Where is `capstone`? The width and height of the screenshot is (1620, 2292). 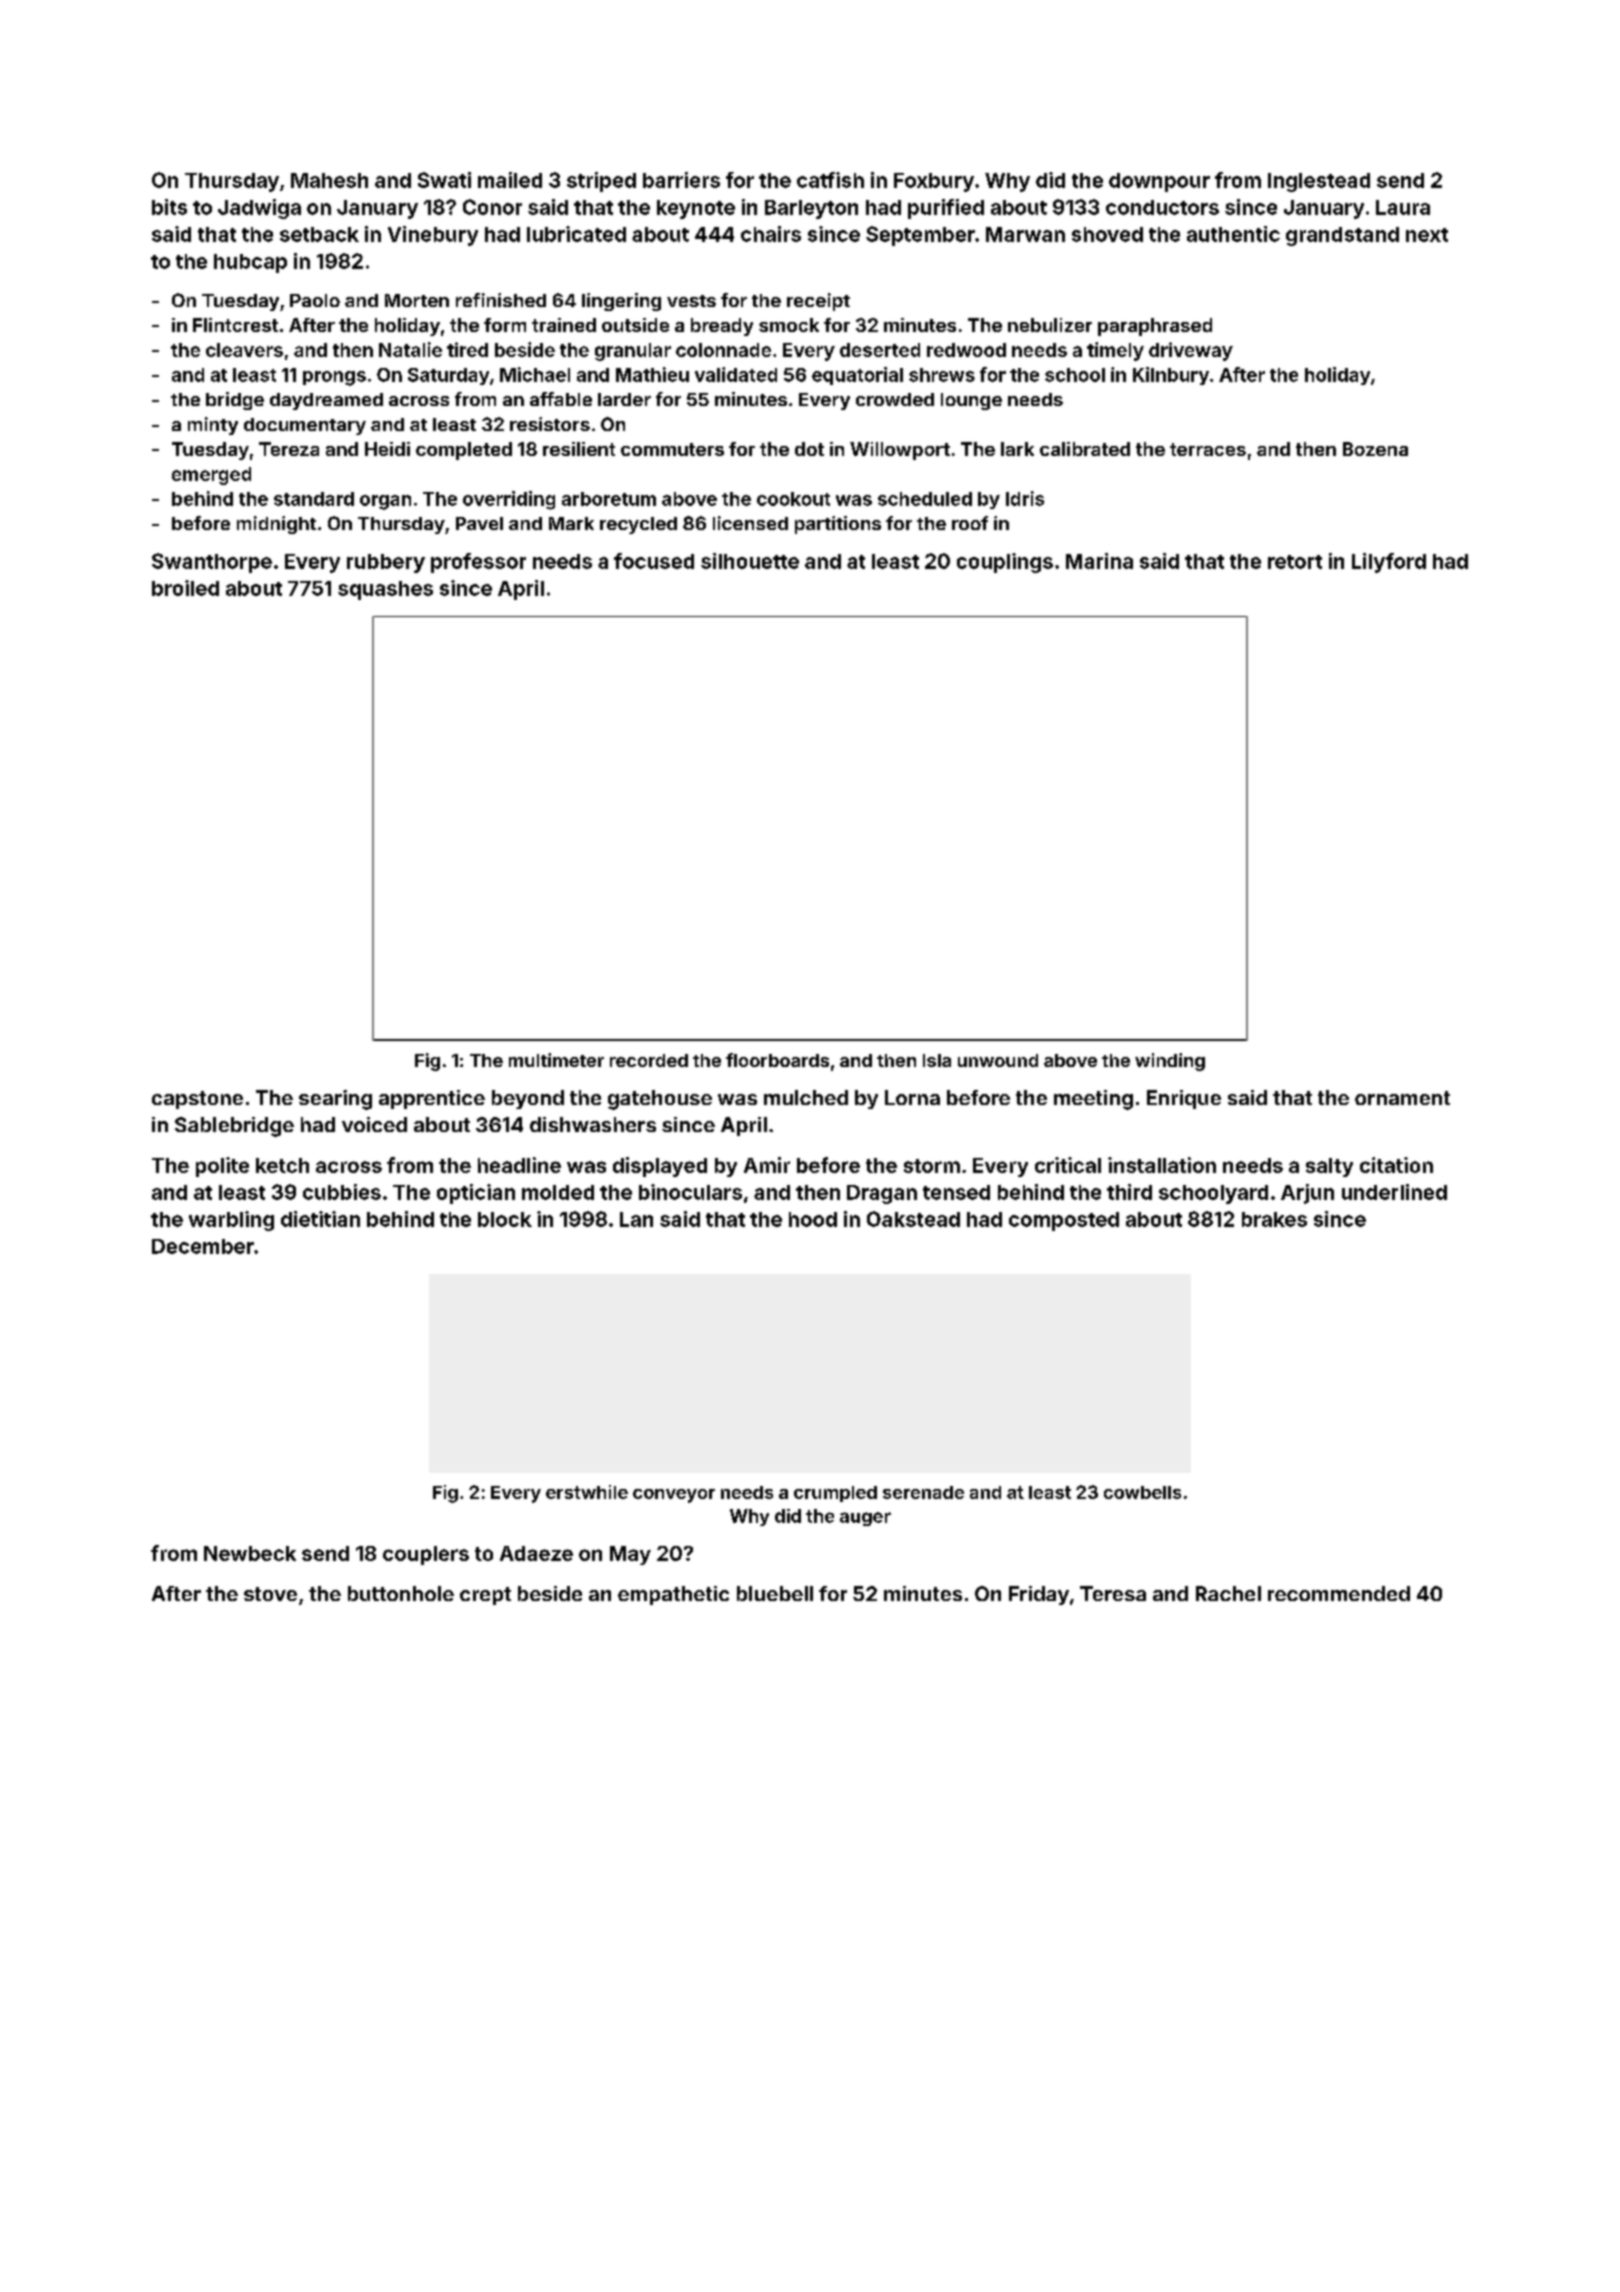
capstone is located at coordinates (197, 1100).
